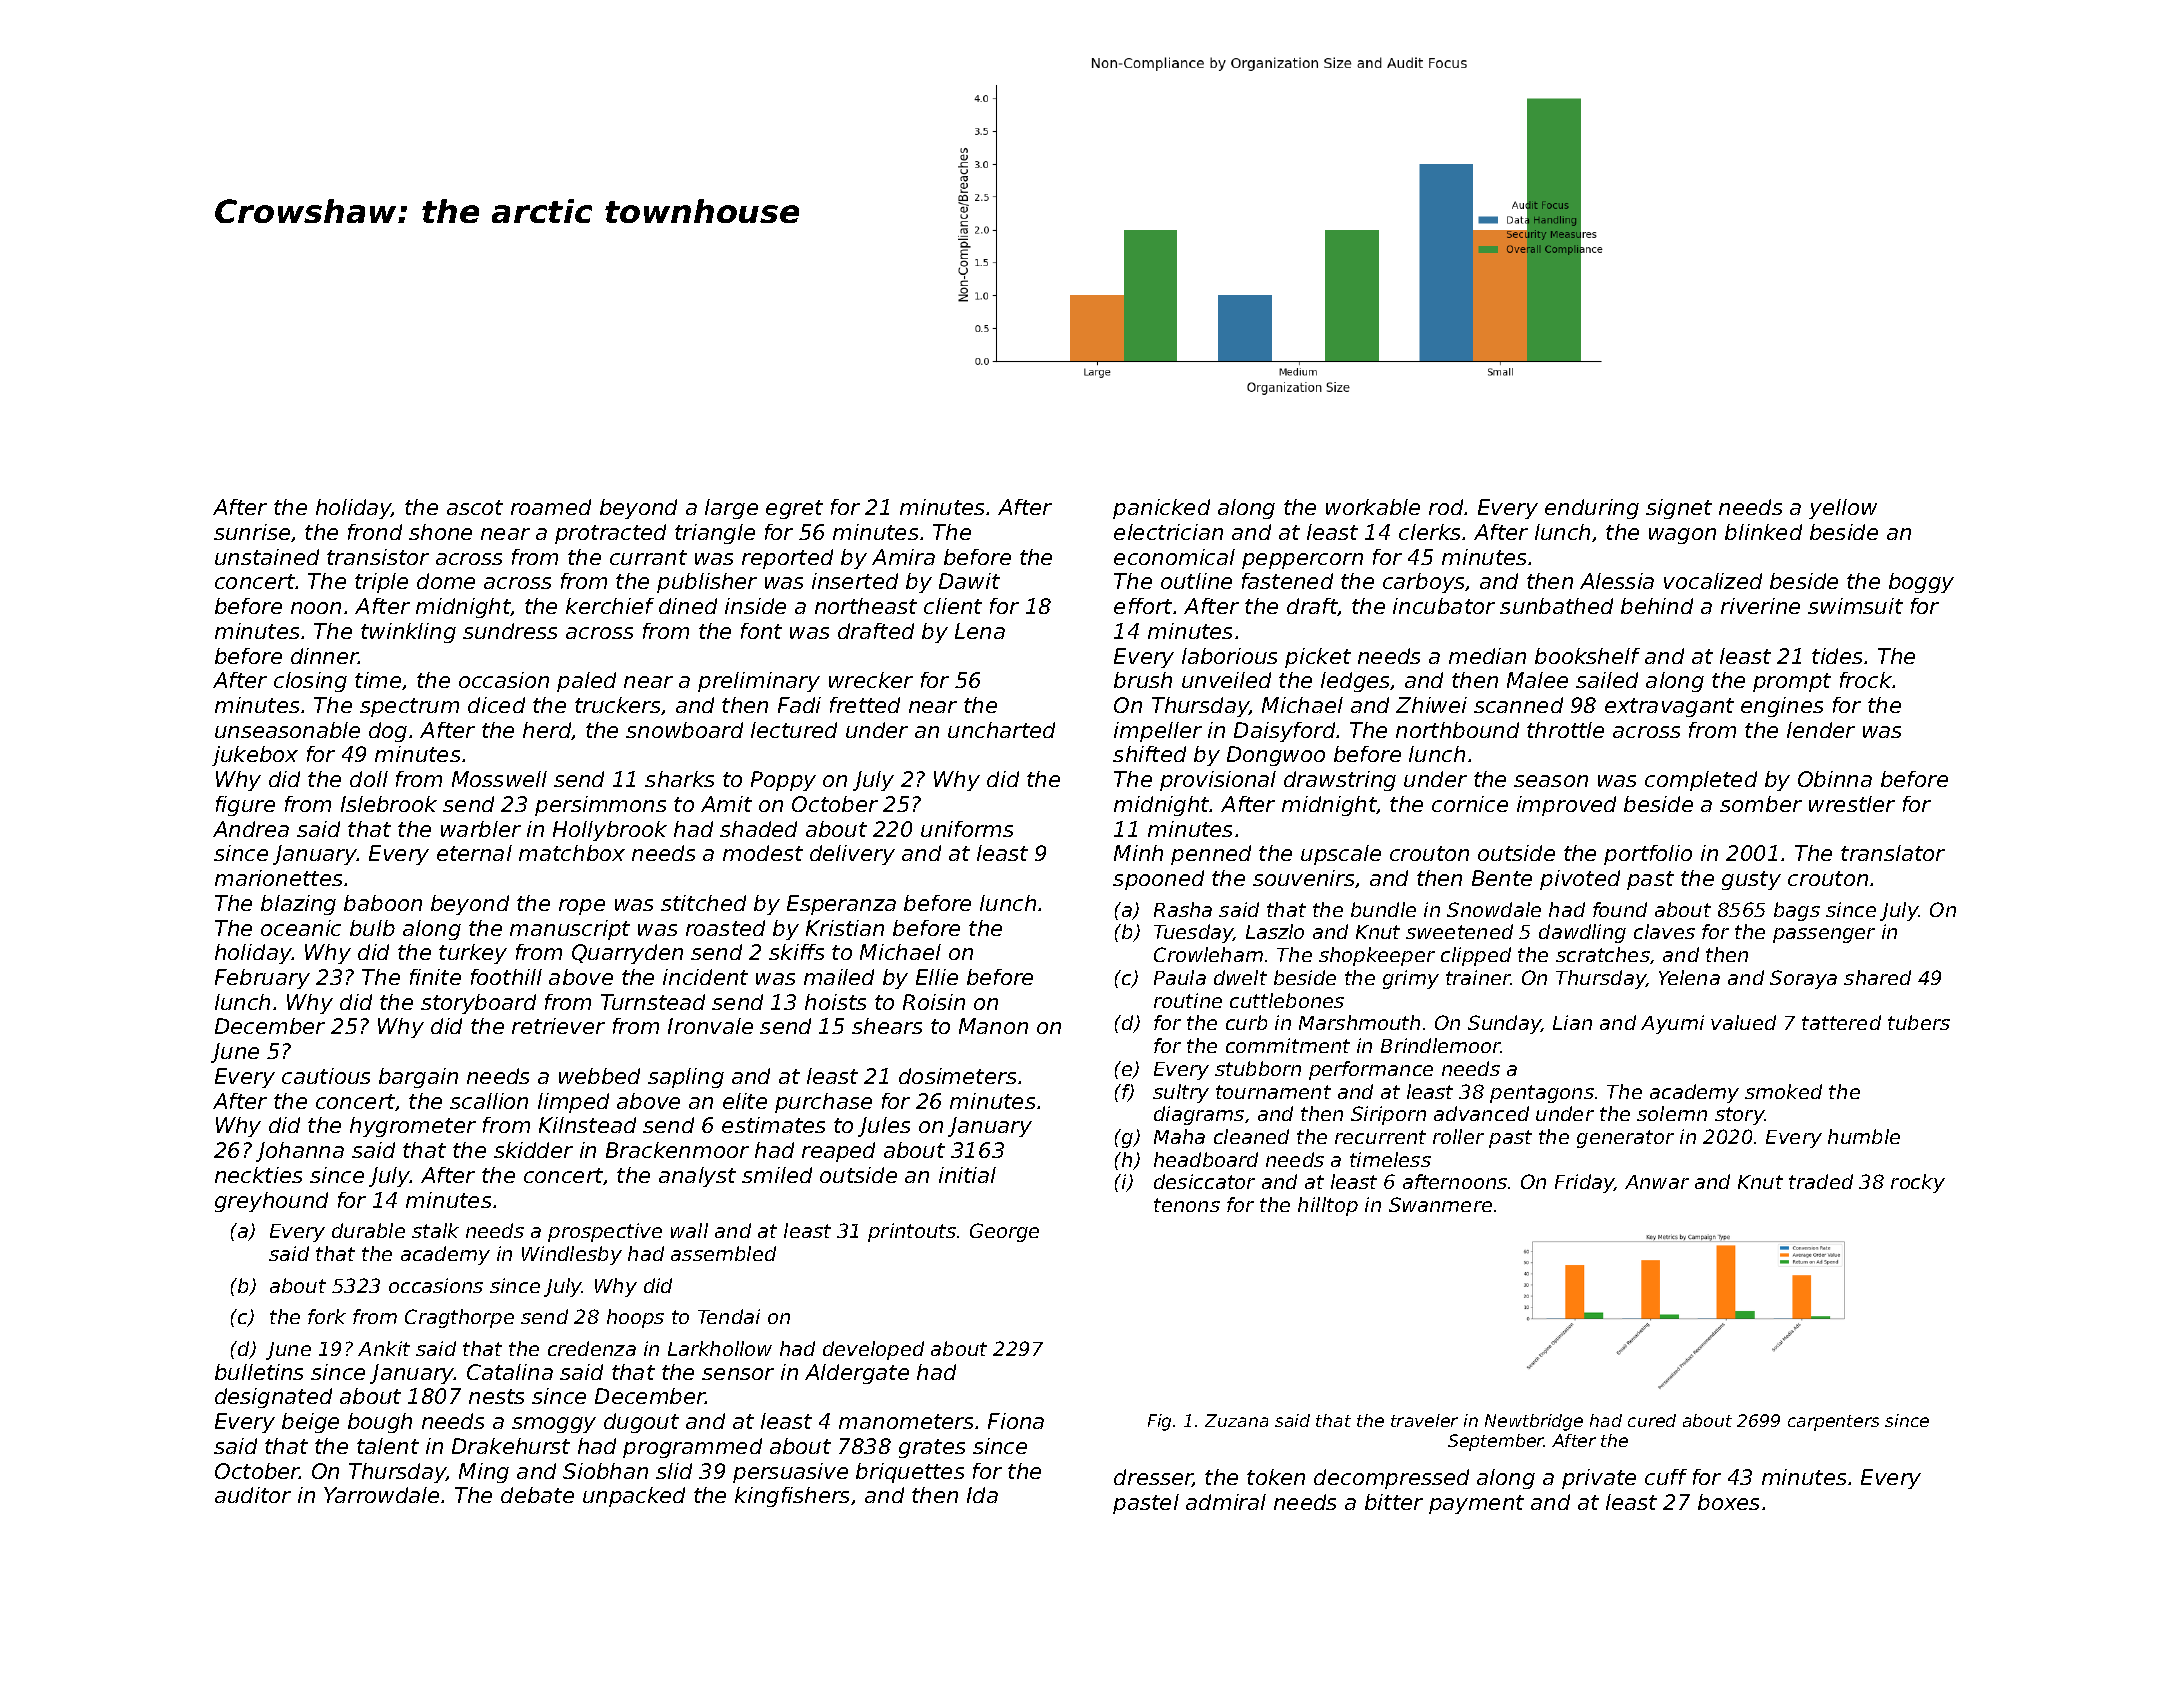  I want to click on webbed, so click(599, 1076).
